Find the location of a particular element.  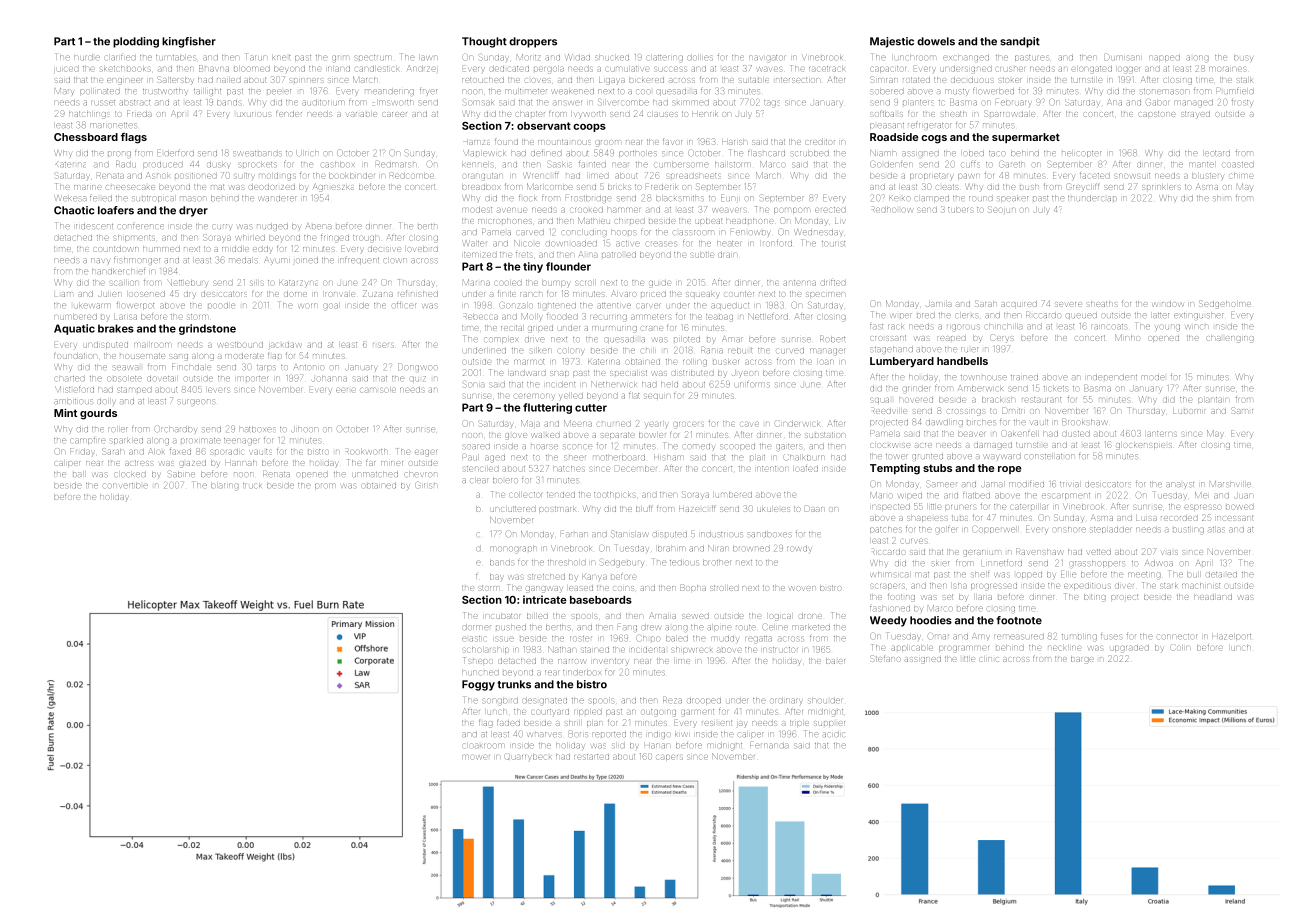

plodding is located at coordinates (136, 42).
